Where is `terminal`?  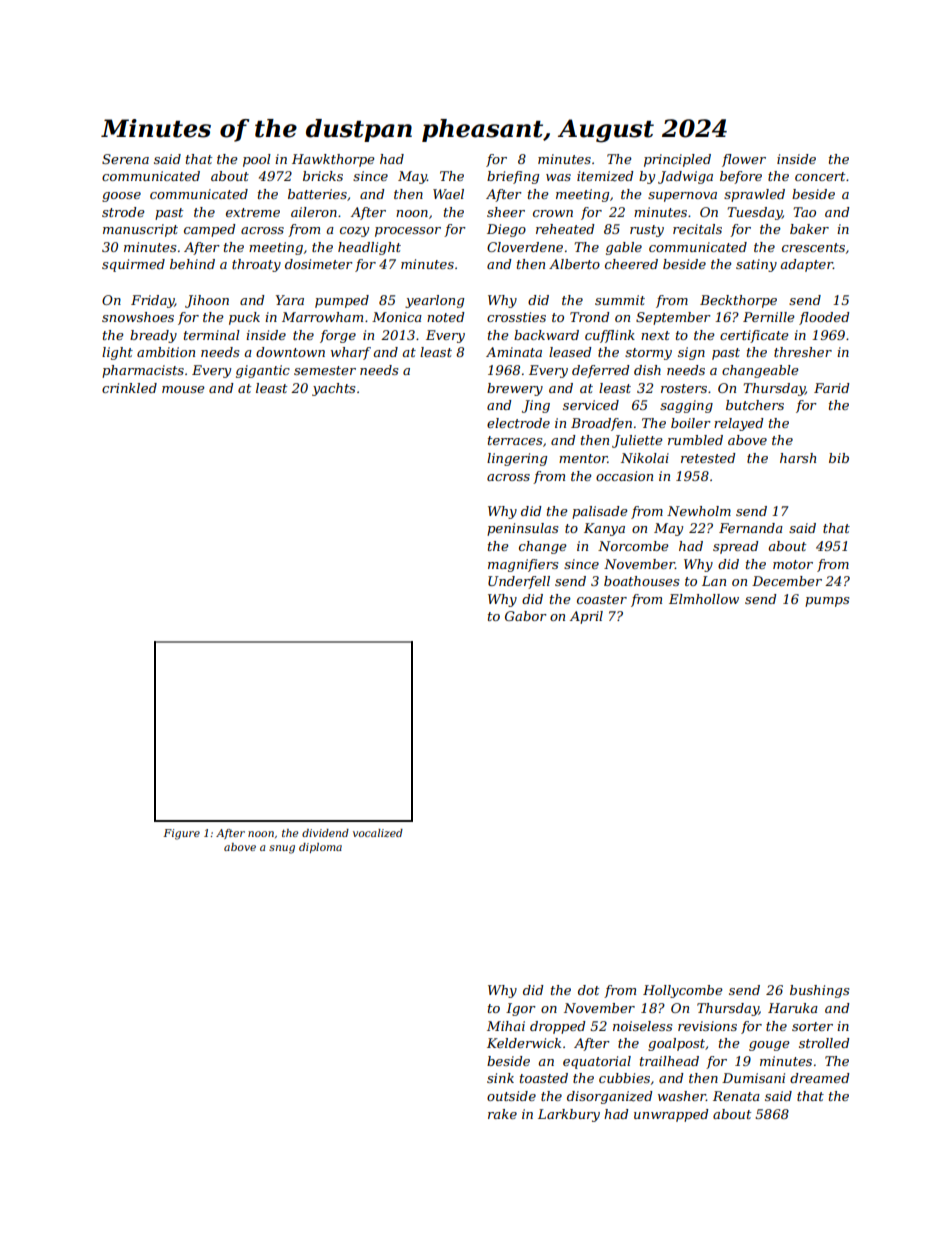
terminal is located at coordinates (212, 335).
